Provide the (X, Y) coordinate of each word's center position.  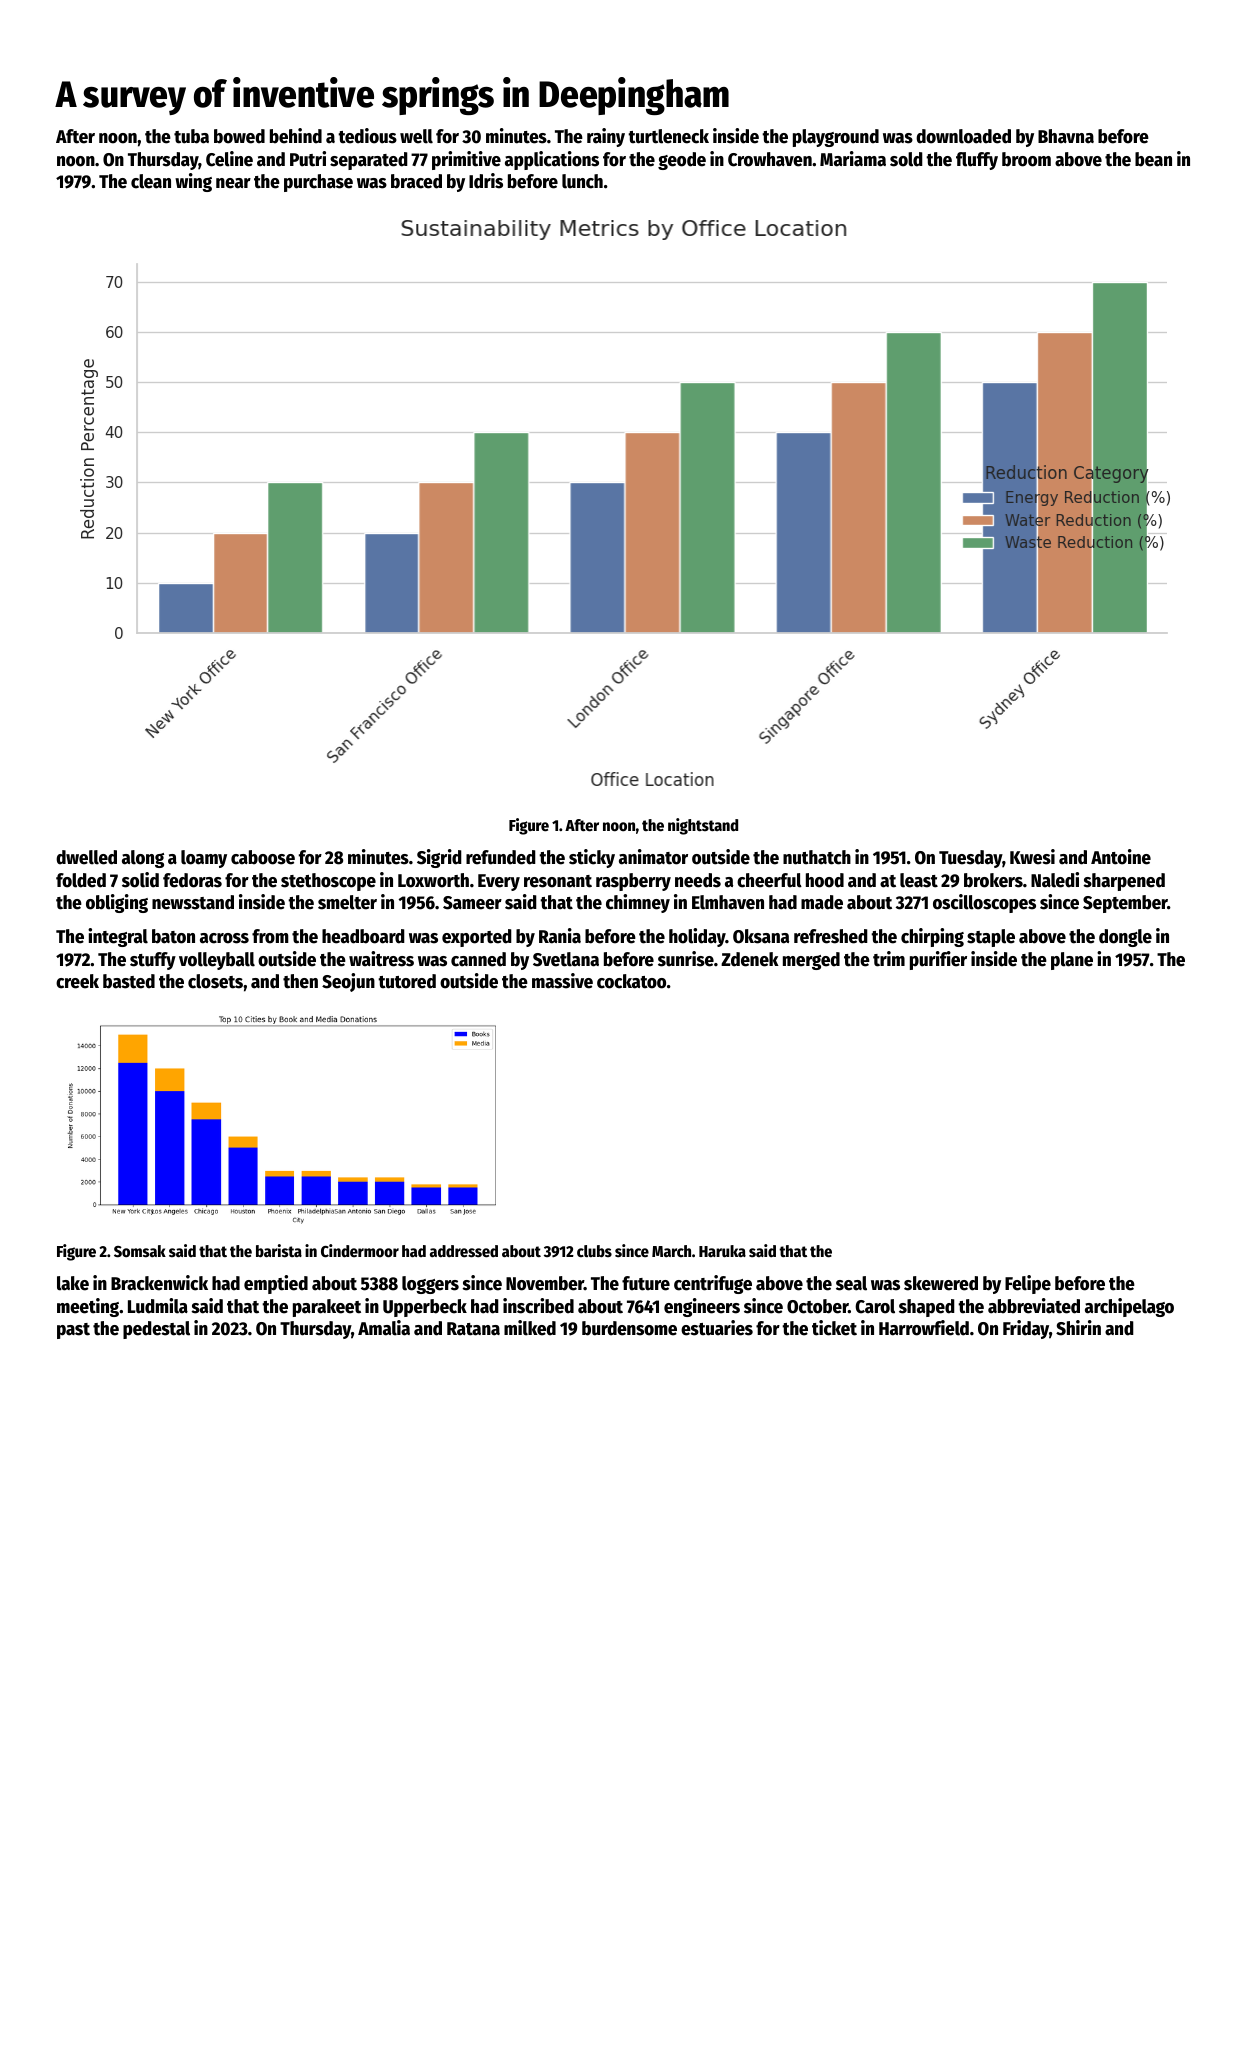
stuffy (153, 961)
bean (1153, 159)
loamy (204, 859)
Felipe (1028, 1284)
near (233, 183)
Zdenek (750, 959)
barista (279, 1251)
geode (682, 161)
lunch (582, 181)
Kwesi (1032, 857)
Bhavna (1066, 136)
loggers (430, 1285)
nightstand (703, 826)
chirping (932, 937)
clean (151, 181)
